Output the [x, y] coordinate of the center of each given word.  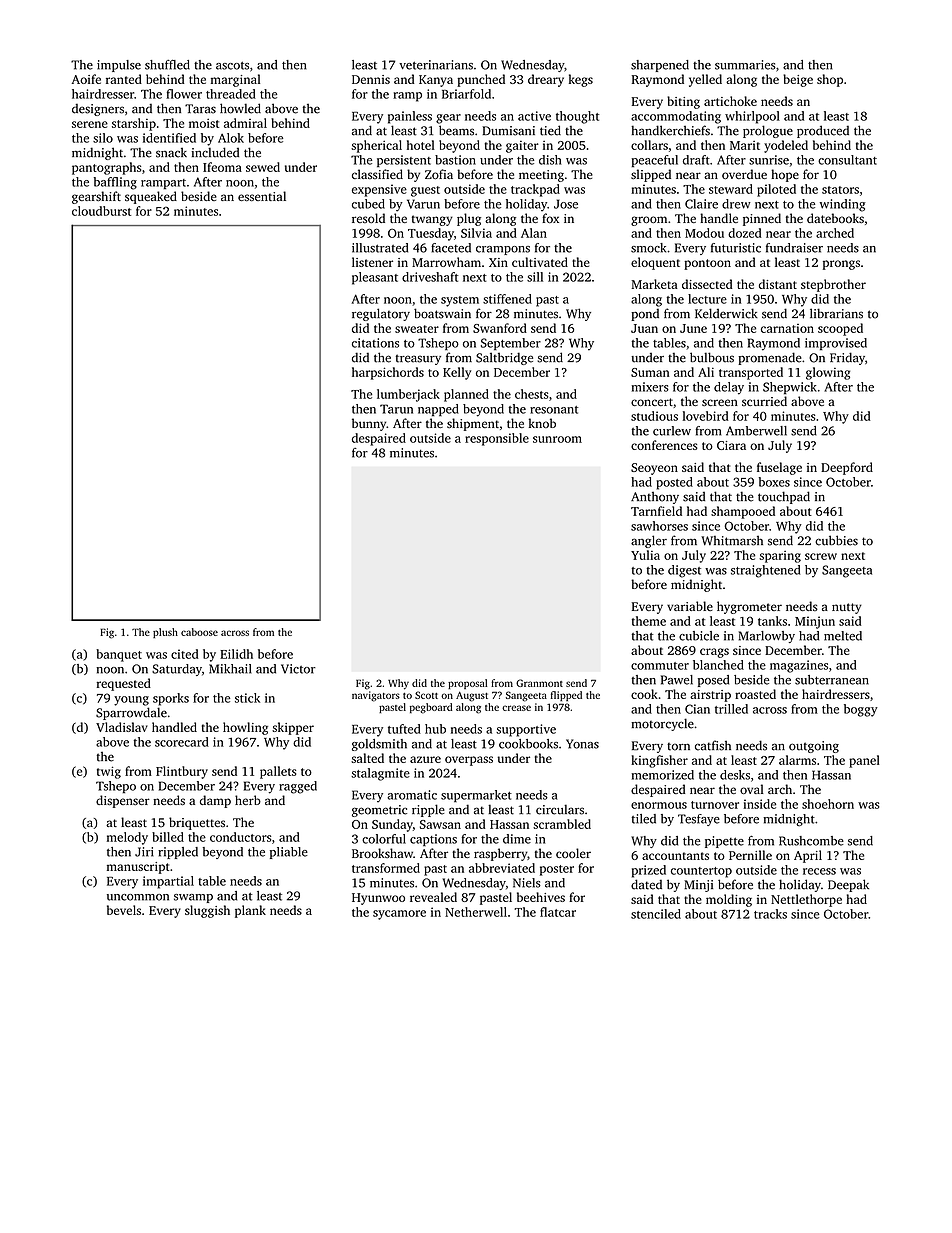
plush [165, 633]
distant [778, 284]
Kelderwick [726, 313]
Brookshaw [382, 853]
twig [109, 772]
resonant [554, 410]
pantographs [106, 168]
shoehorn [828, 804]
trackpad [535, 190]
